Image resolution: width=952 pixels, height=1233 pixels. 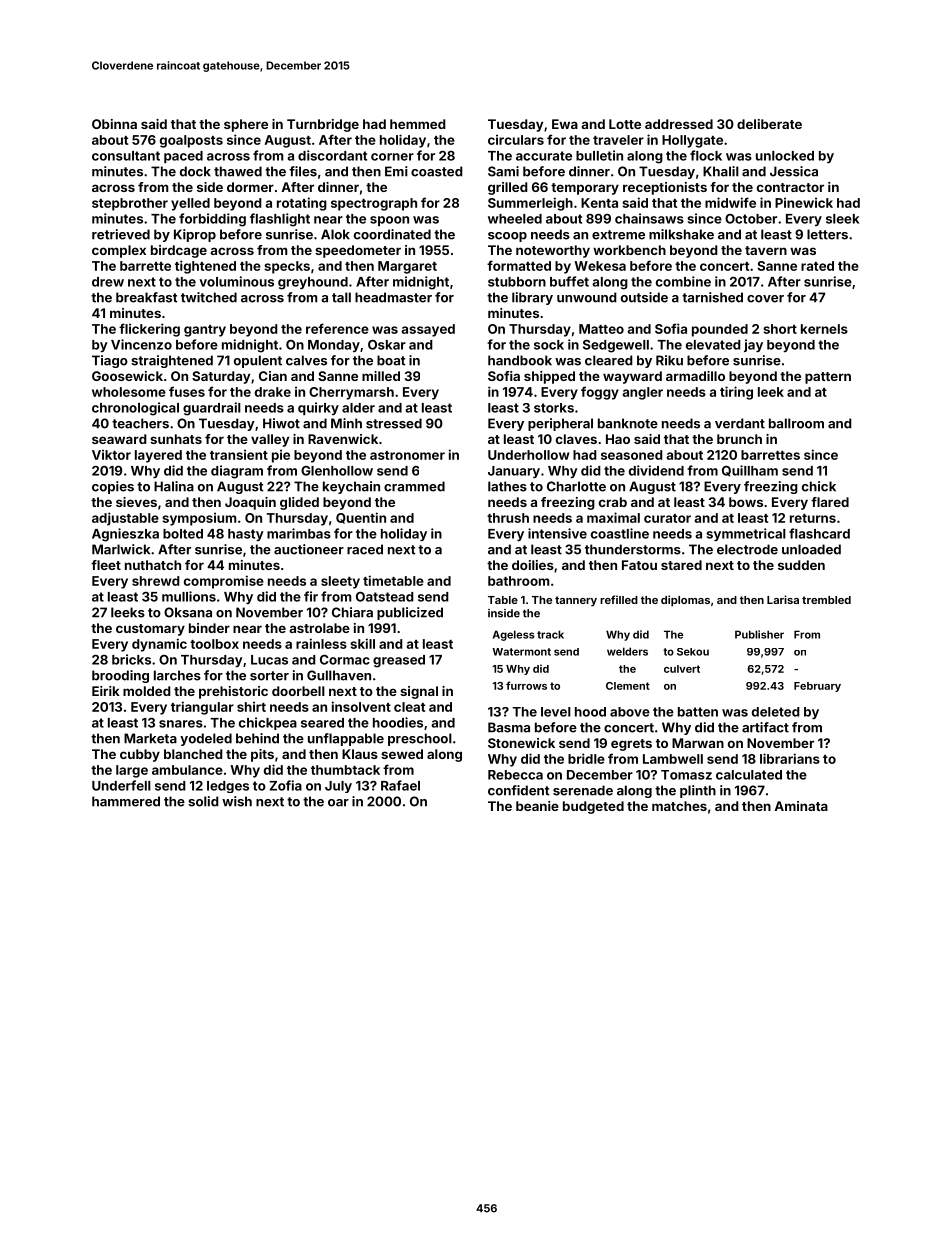 What do you see at coordinates (521, 652) in the screenshot?
I see `Watermont` at bounding box center [521, 652].
